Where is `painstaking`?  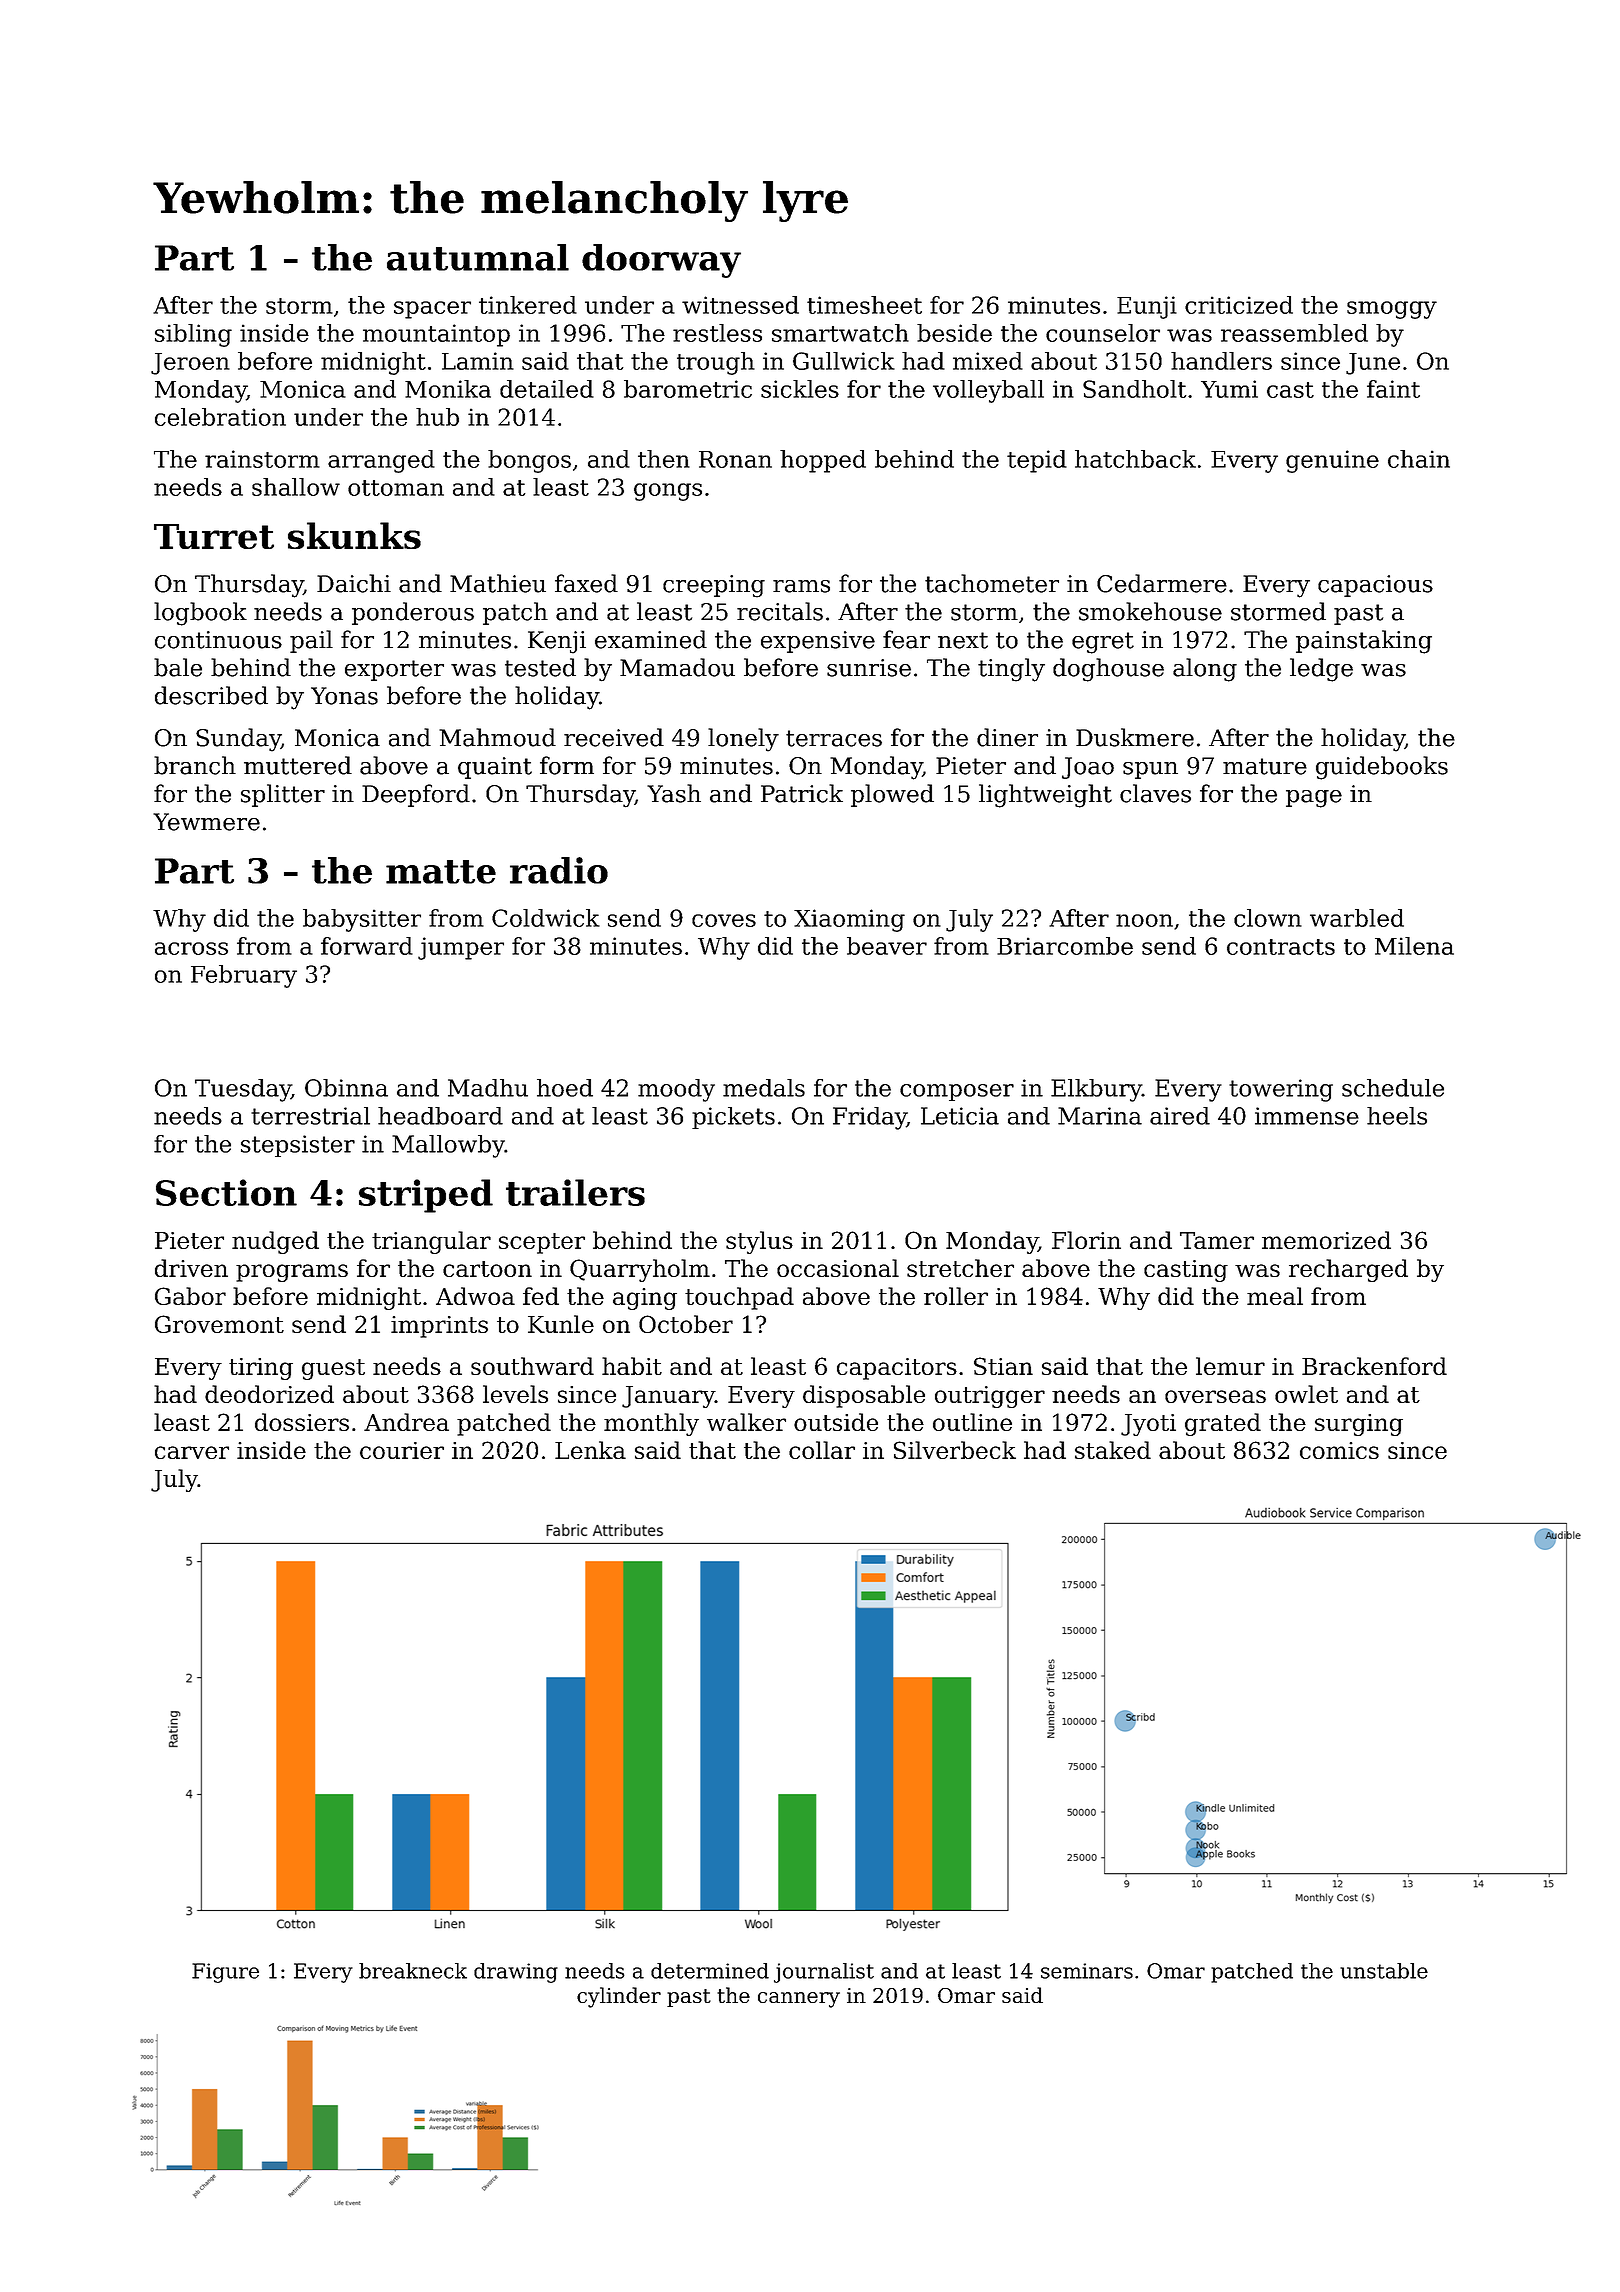 painstaking is located at coordinates (1364, 642).
